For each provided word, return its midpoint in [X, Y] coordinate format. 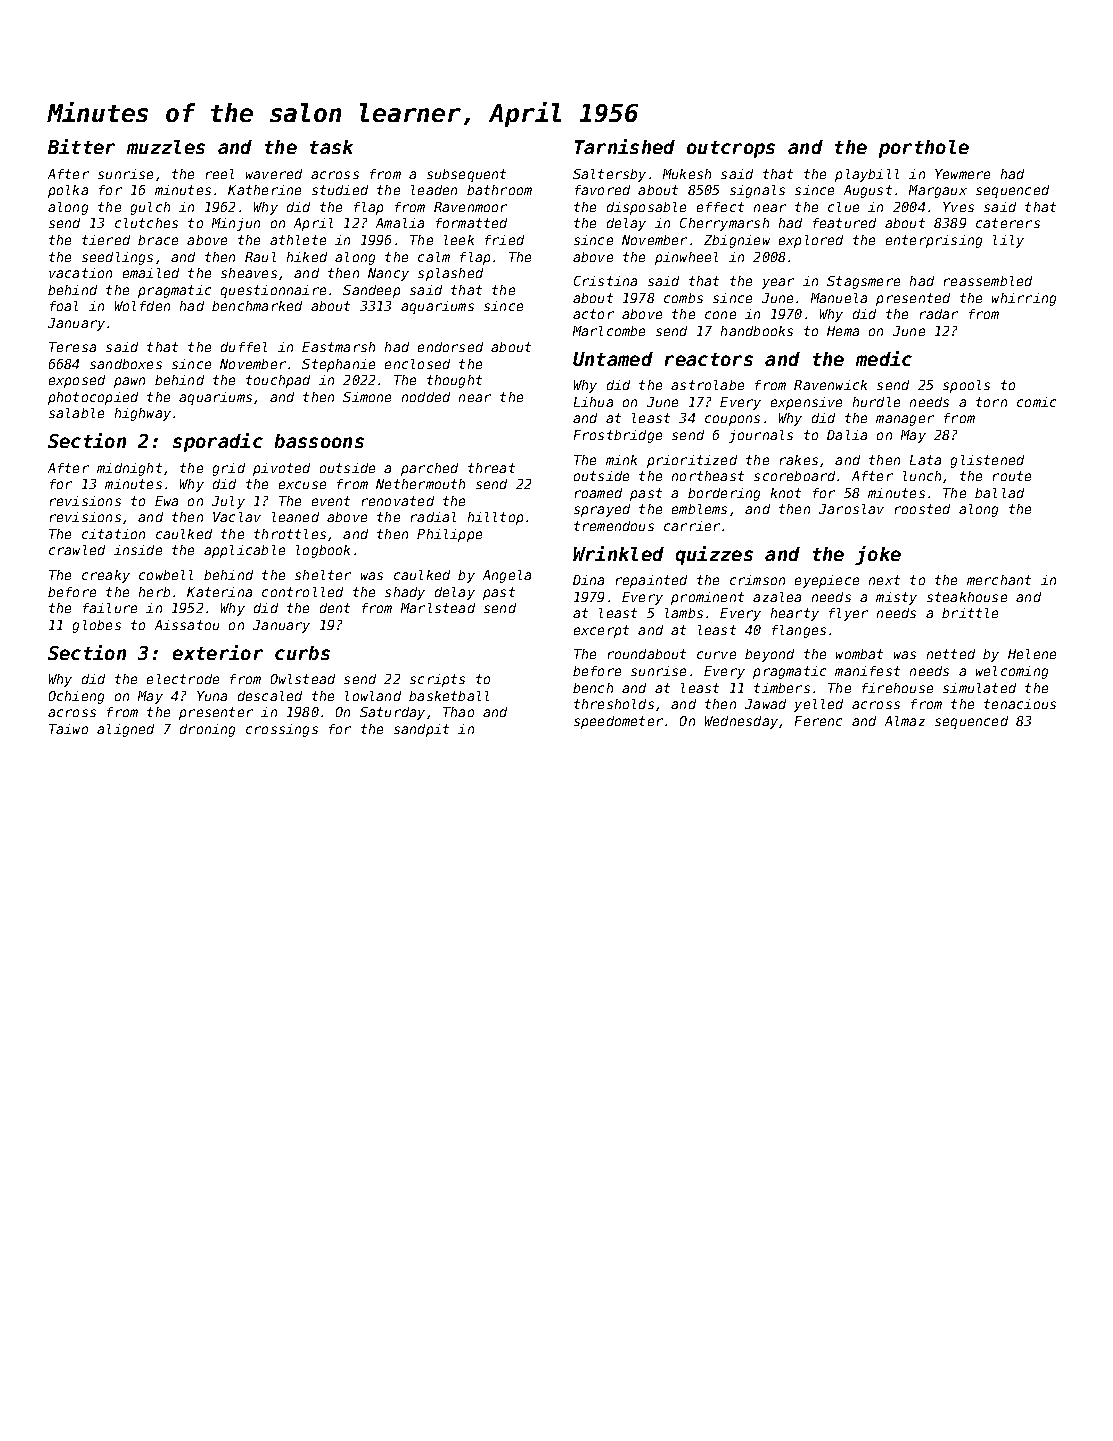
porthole [924, 149]
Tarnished [625, 146]
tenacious [1020, 704]
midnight [129, 469]
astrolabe [707, 385]
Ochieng [76, 697]
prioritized [692, 461]
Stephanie [338, 365]
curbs [302, 653]
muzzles [166, 147]
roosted [922, 509]
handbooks [757, 331]
